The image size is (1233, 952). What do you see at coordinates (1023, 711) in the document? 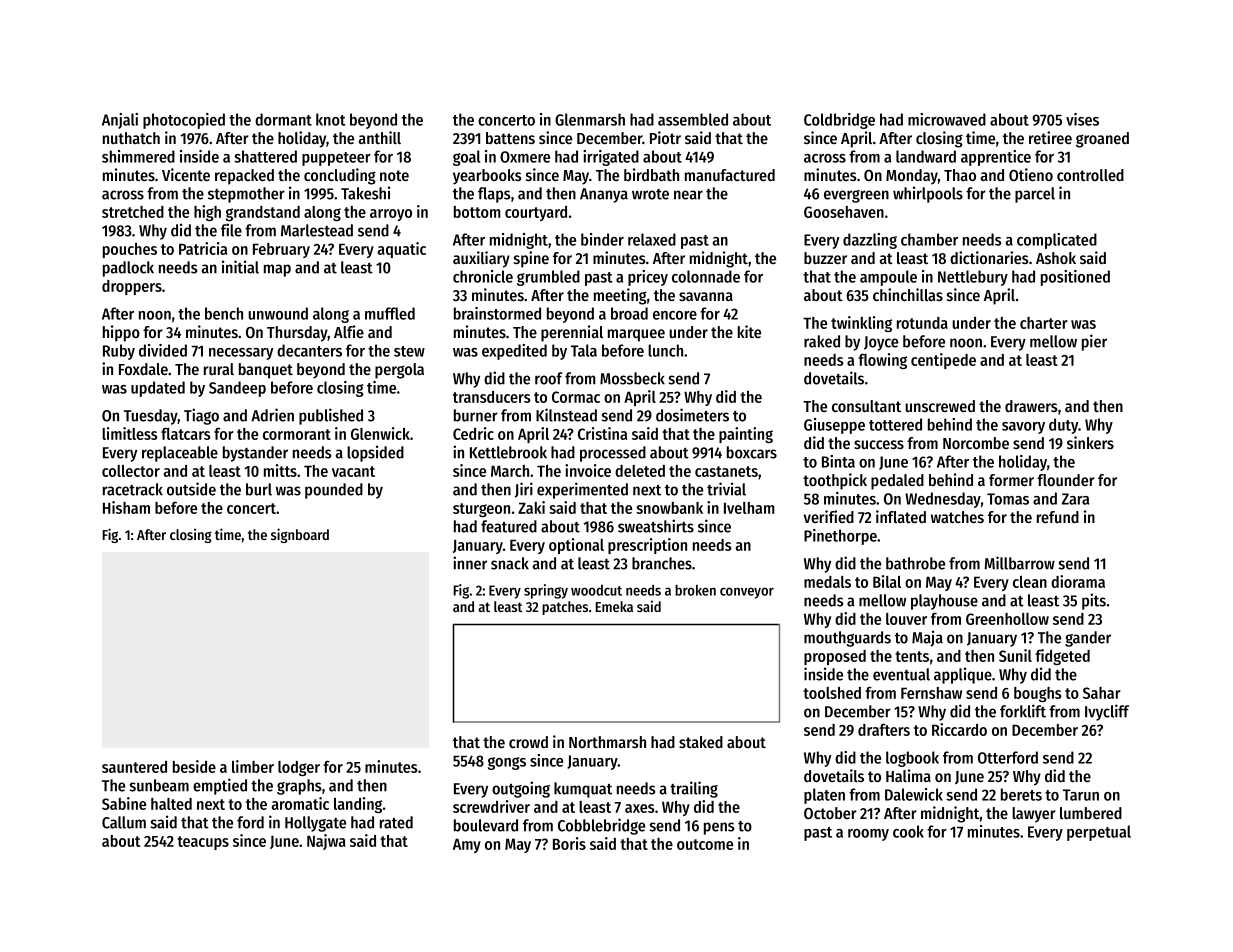
I see `forklift` at bounding box center [1023, 711].
